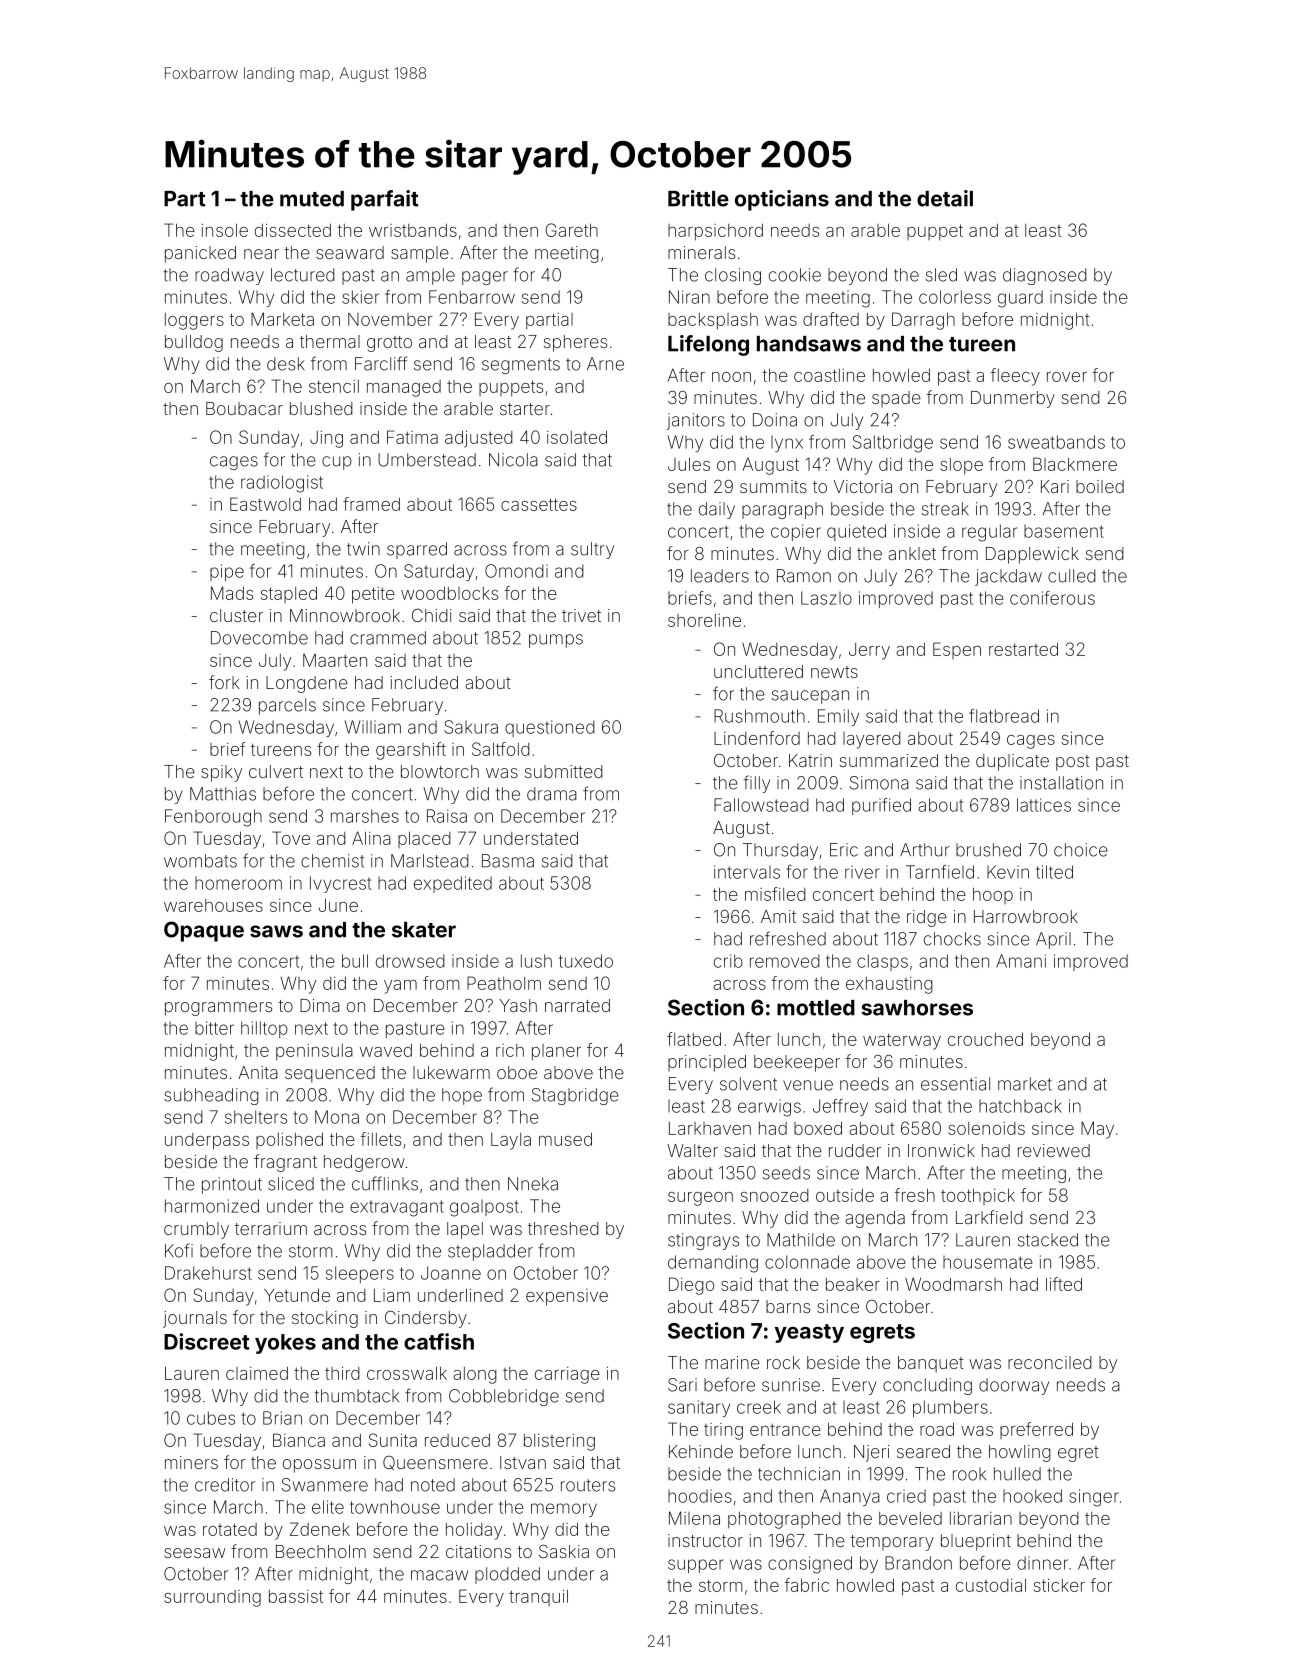 The image size is (1293, 1674). What do you see at coordinates (1052, 598) in the screenshot?
I see `coniferous` at bounding box center [1052, 598].
